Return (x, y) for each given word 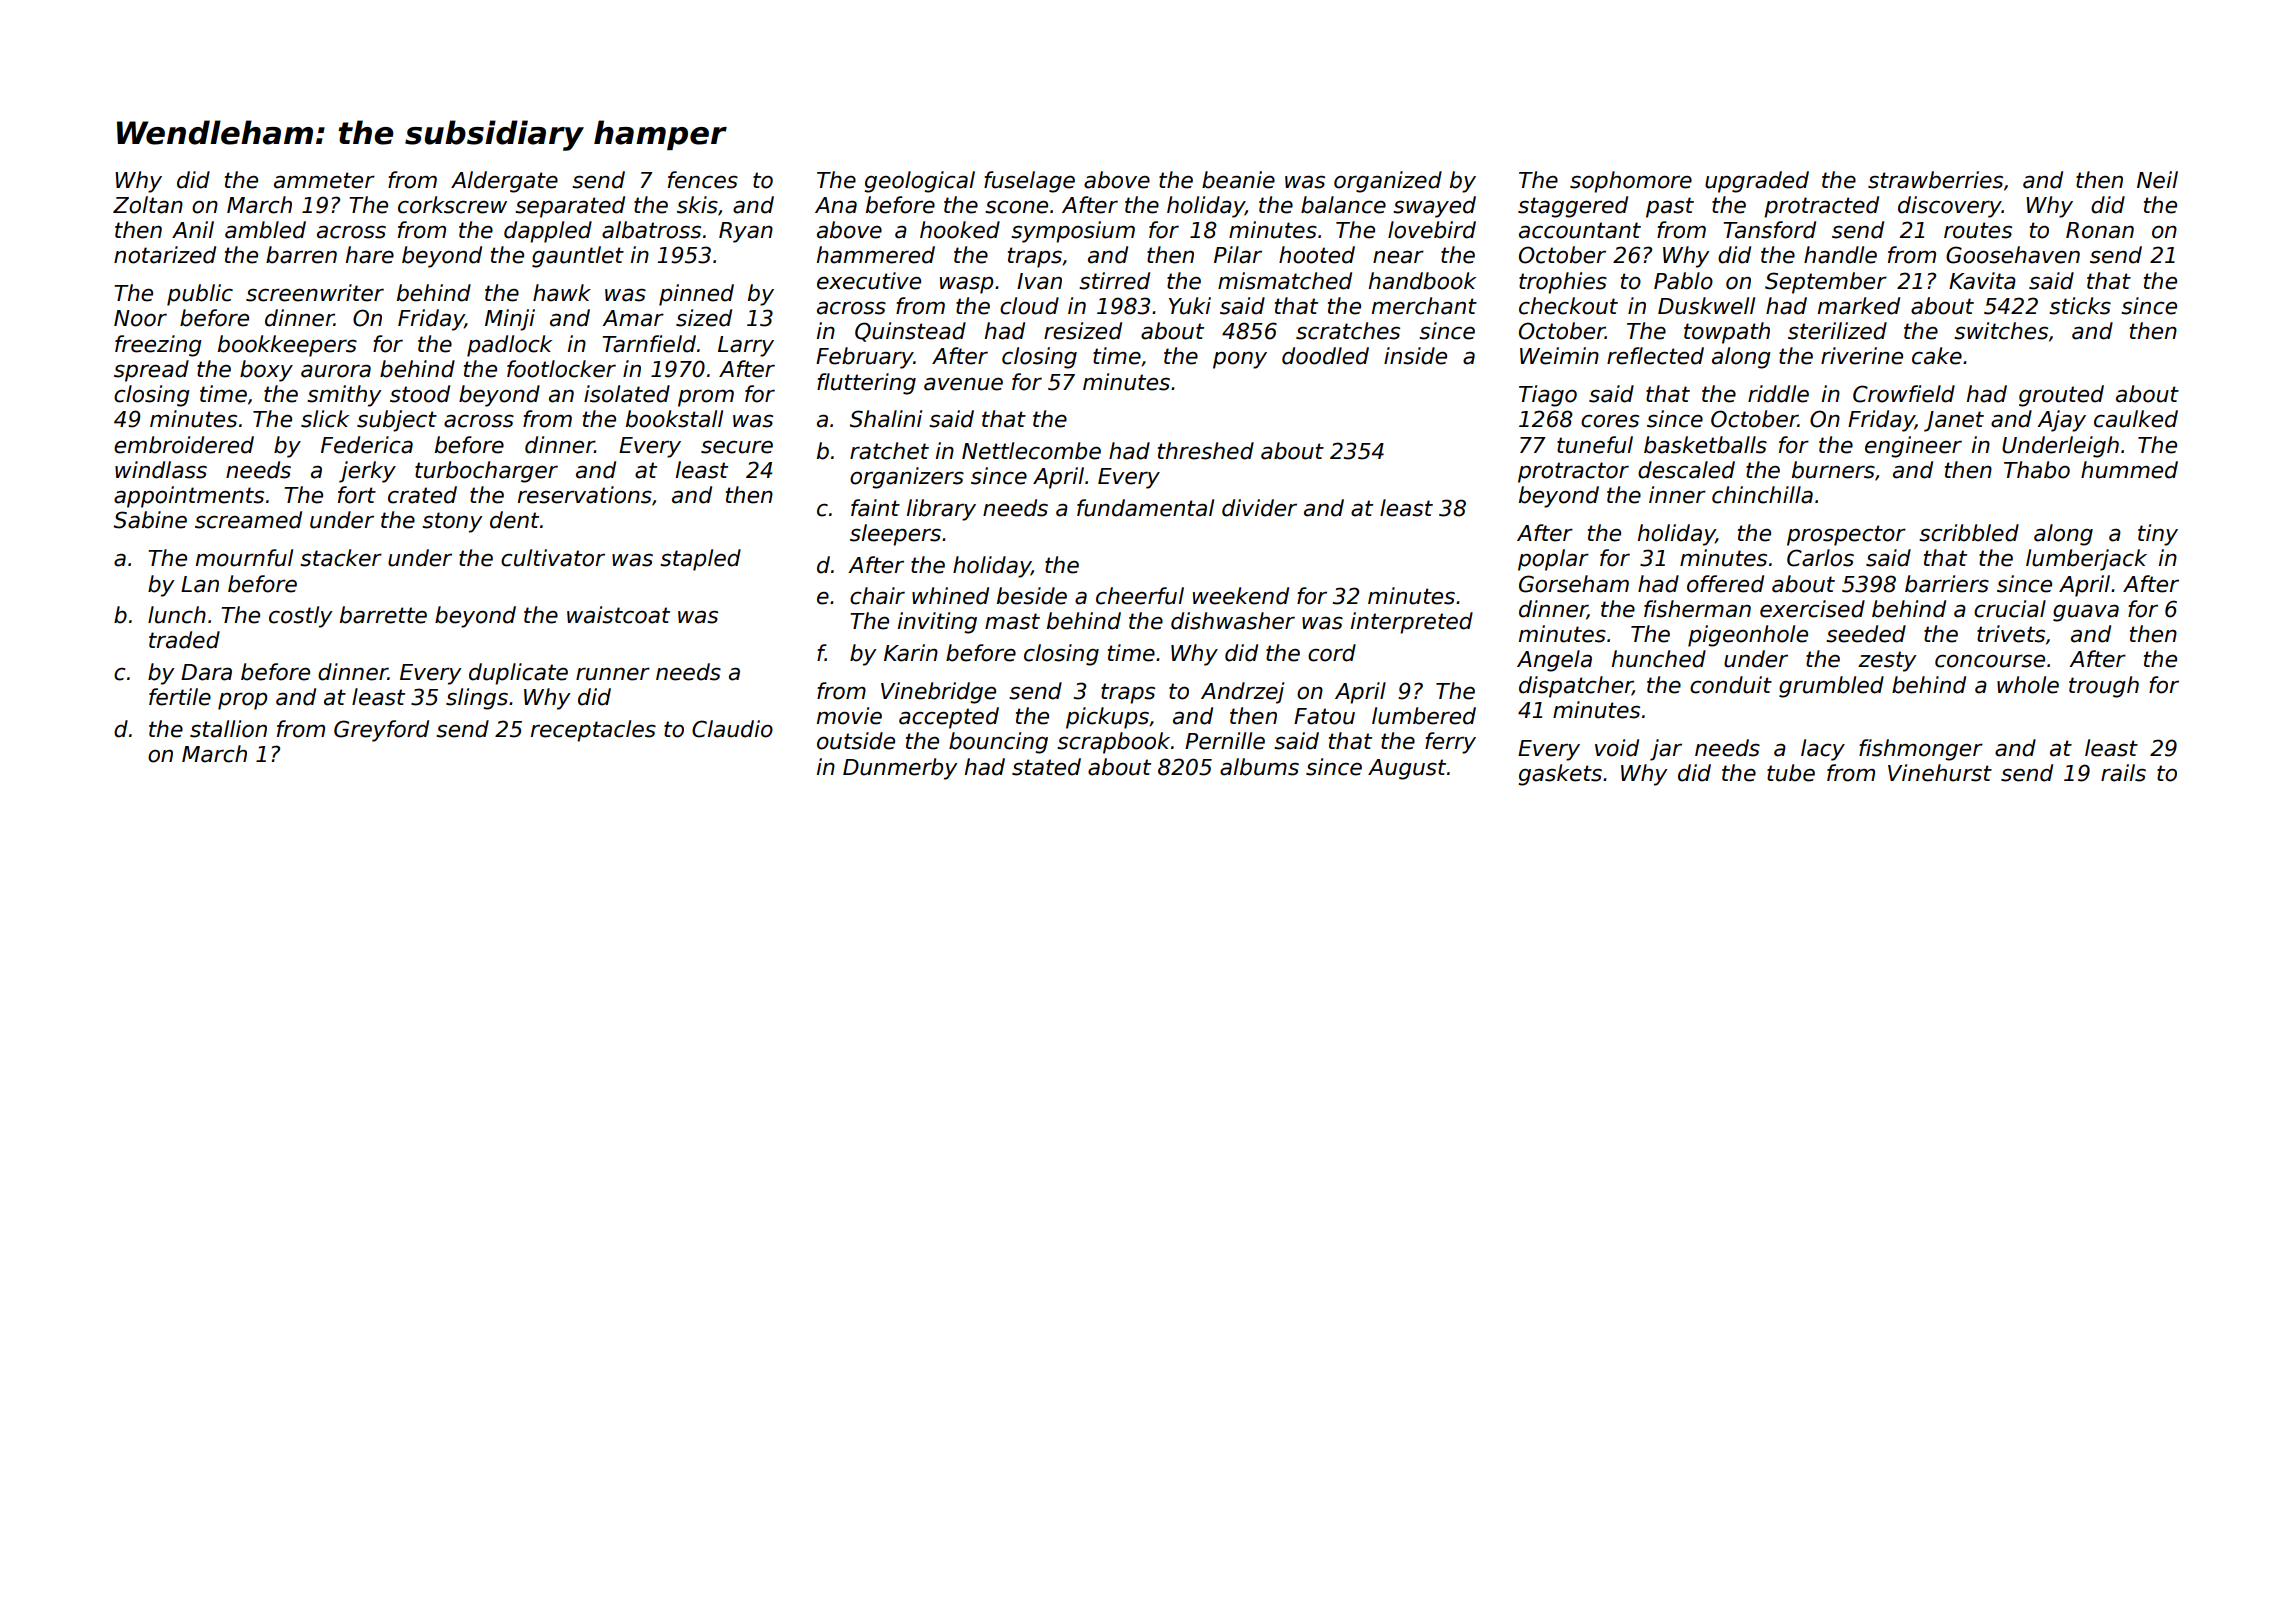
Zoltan (148, 205)
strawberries (1935, 180)
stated (1046, 767)
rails (2123, 773)
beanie (1238, 180)
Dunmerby (900, 769)
